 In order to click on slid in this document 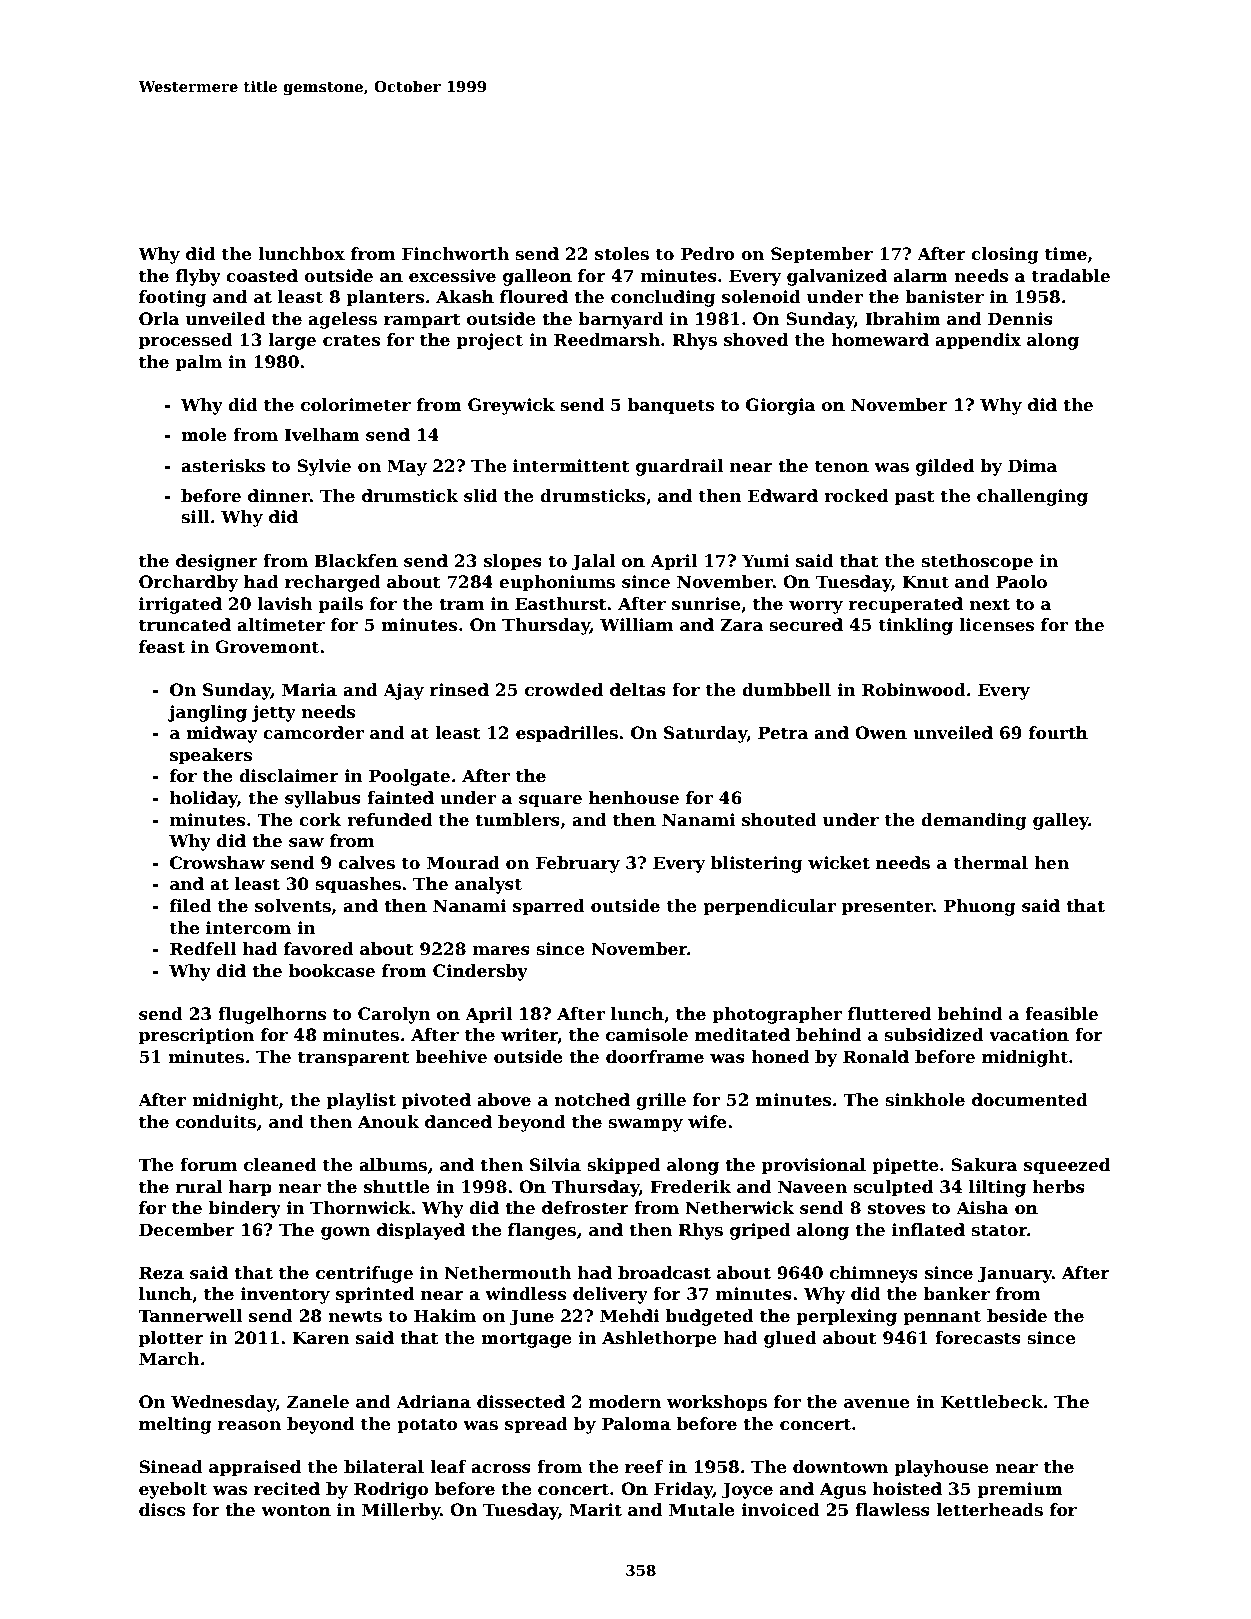, I will do `click(480, 496)`.
